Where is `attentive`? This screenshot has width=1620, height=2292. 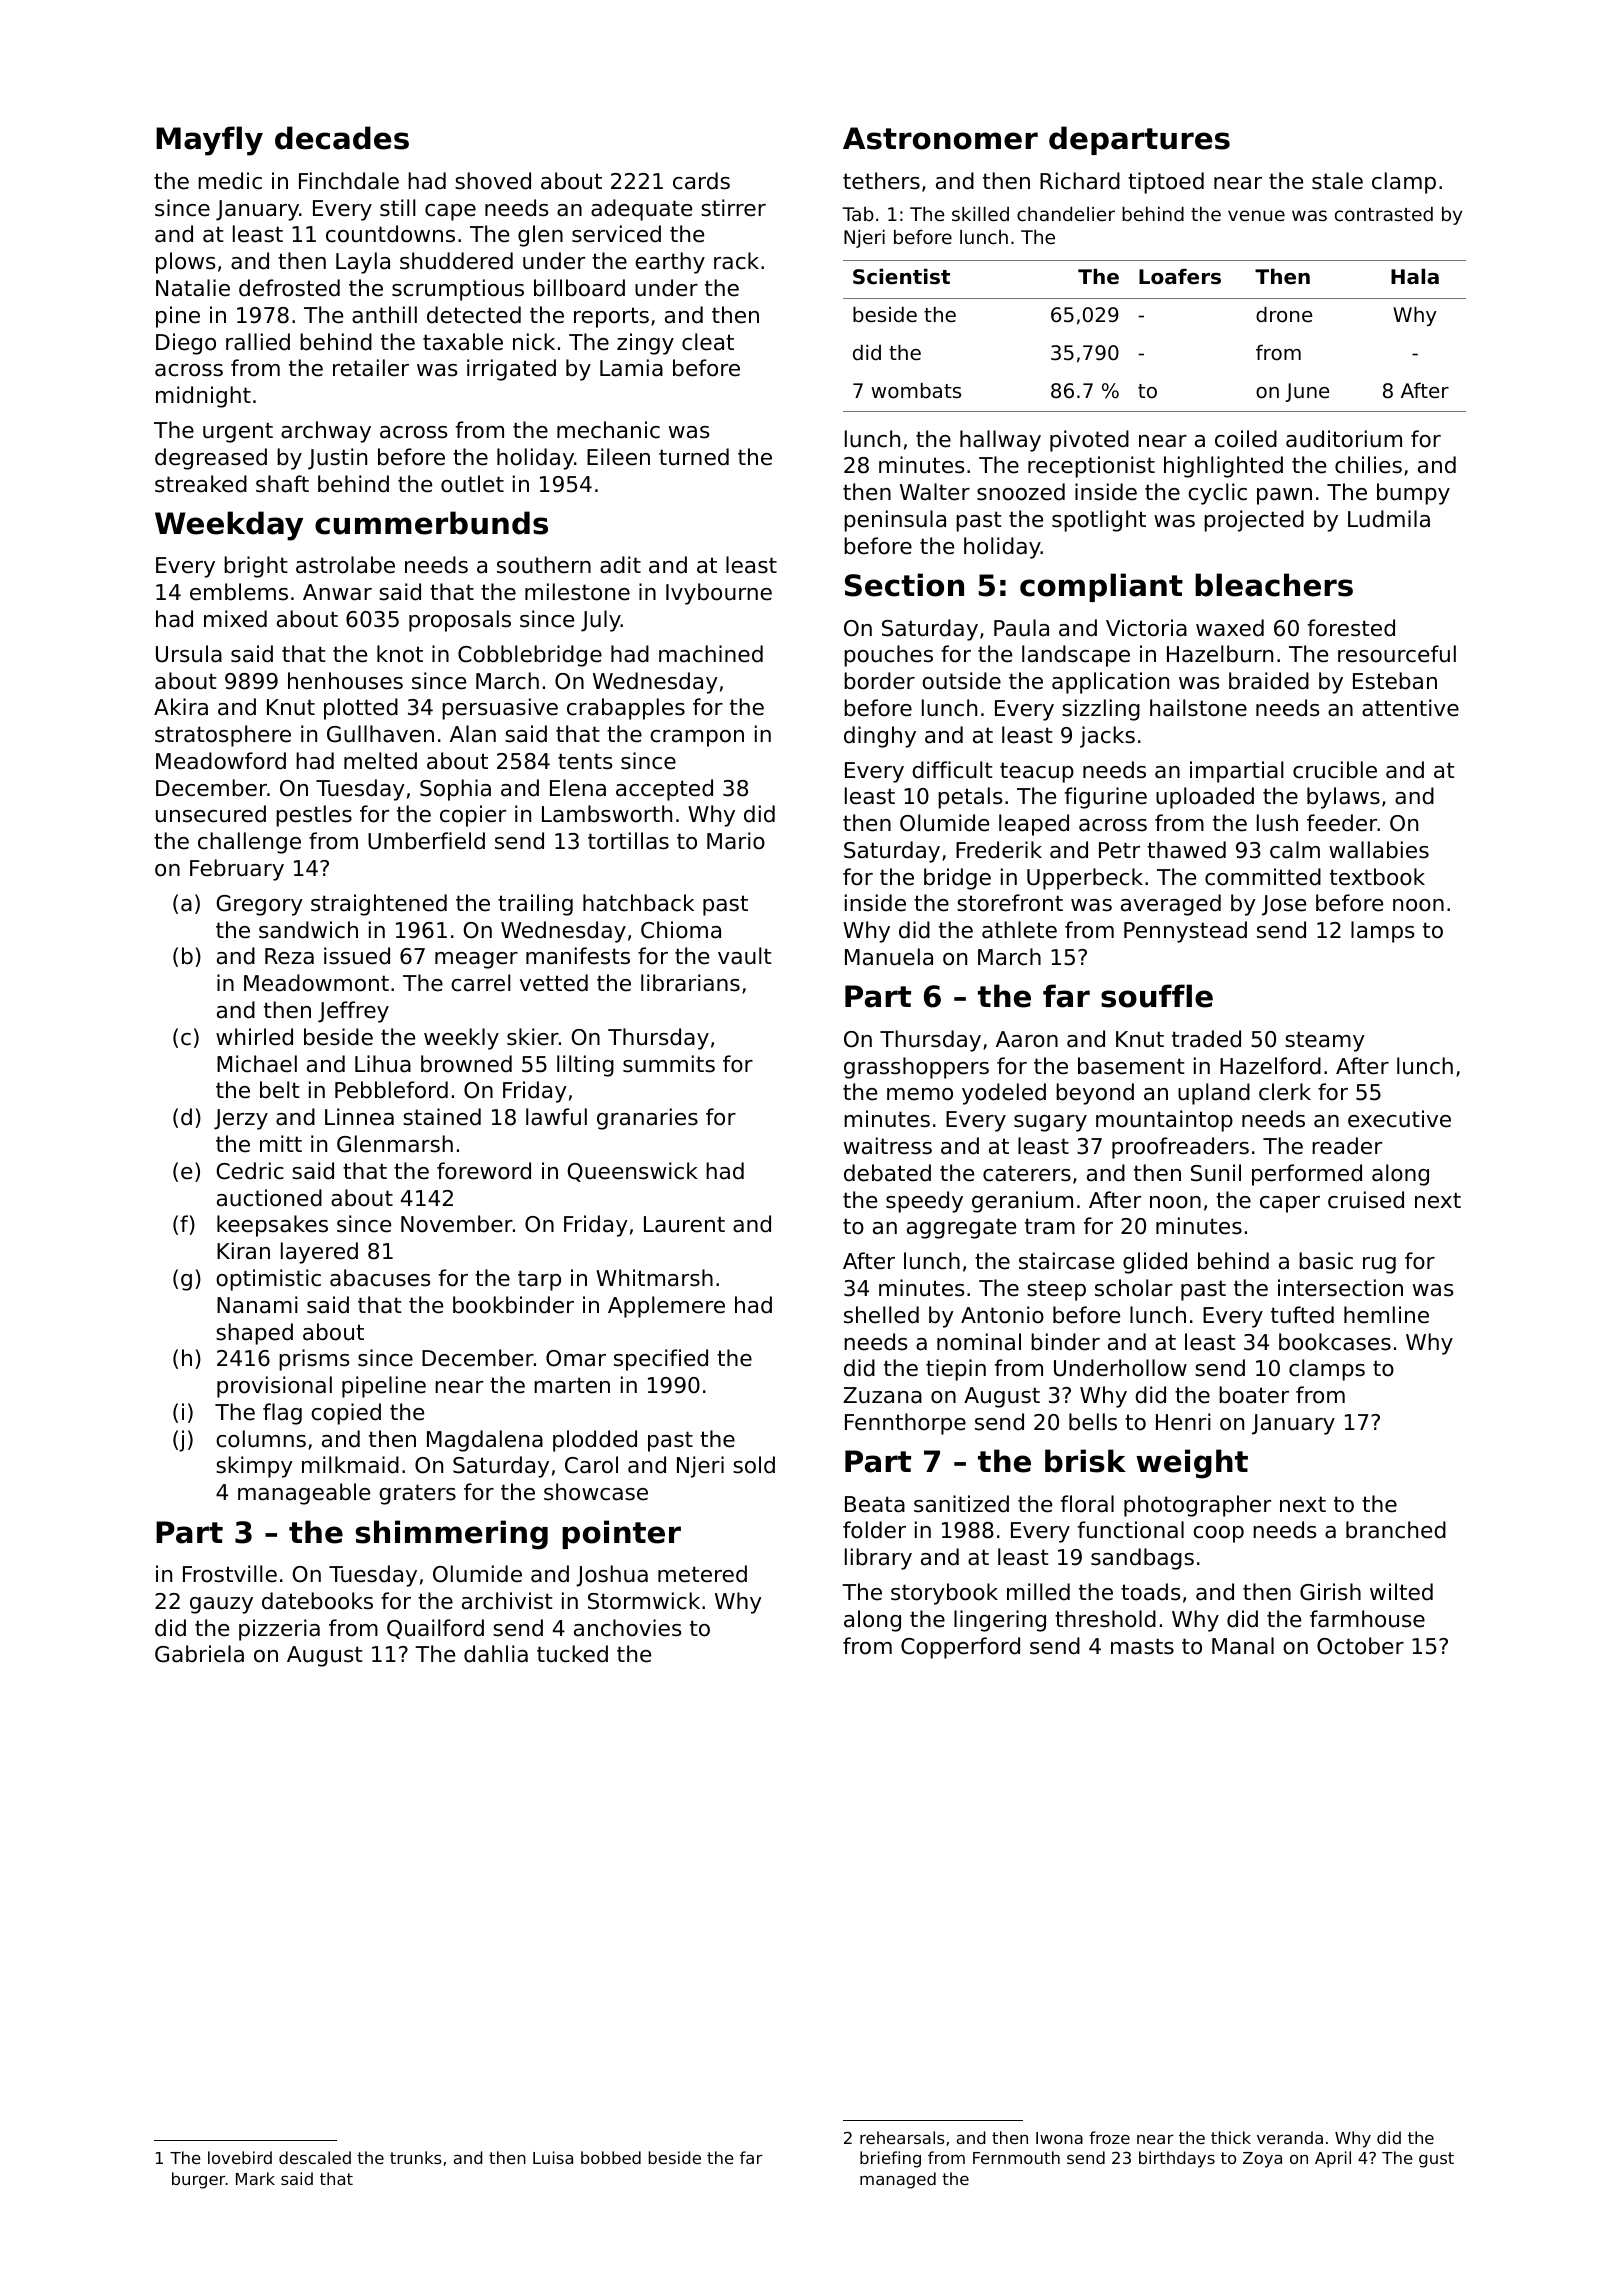
attentive is located at coordinates (1410, 708).
